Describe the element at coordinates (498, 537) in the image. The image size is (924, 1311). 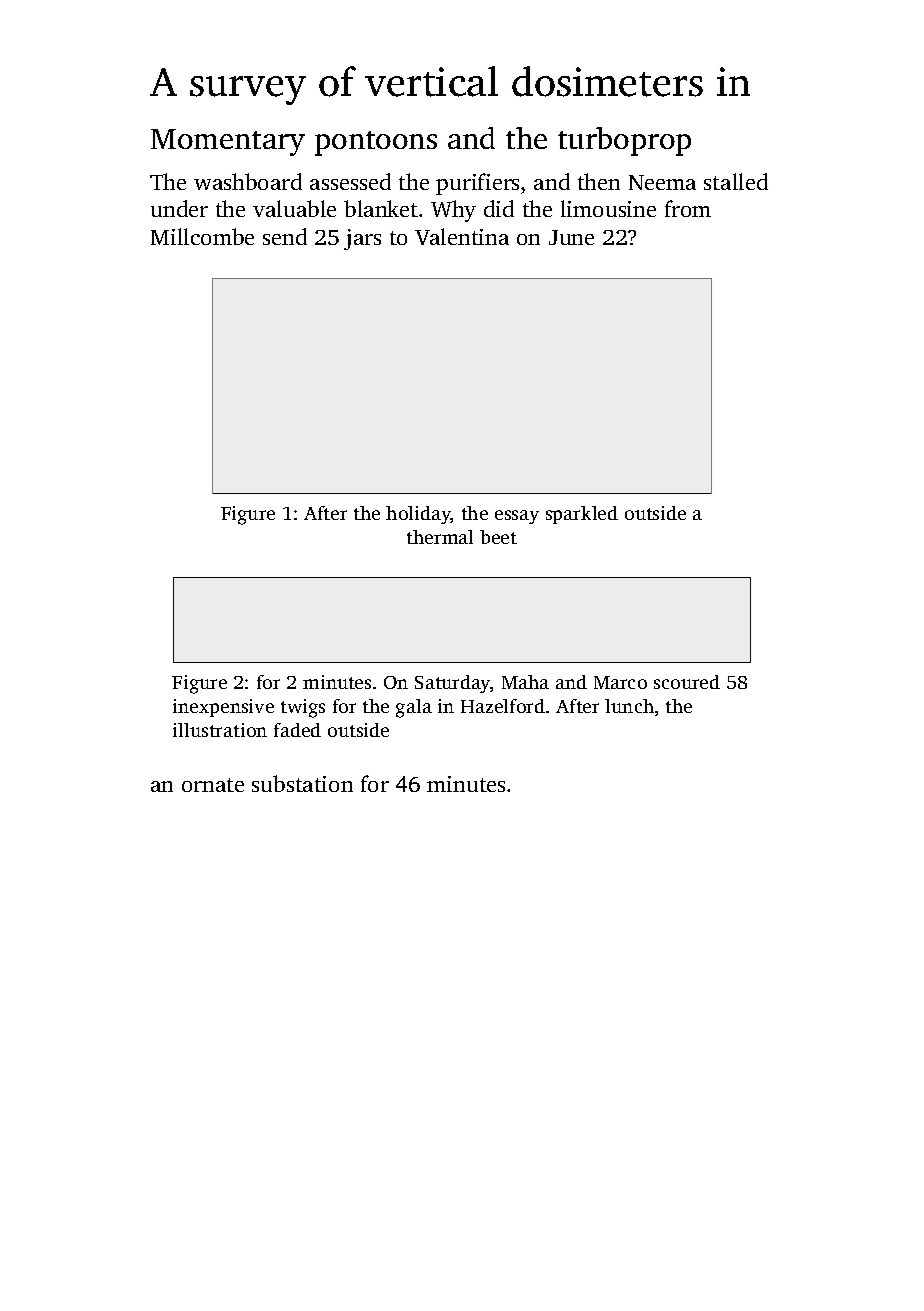
I see `beet` at that location.
